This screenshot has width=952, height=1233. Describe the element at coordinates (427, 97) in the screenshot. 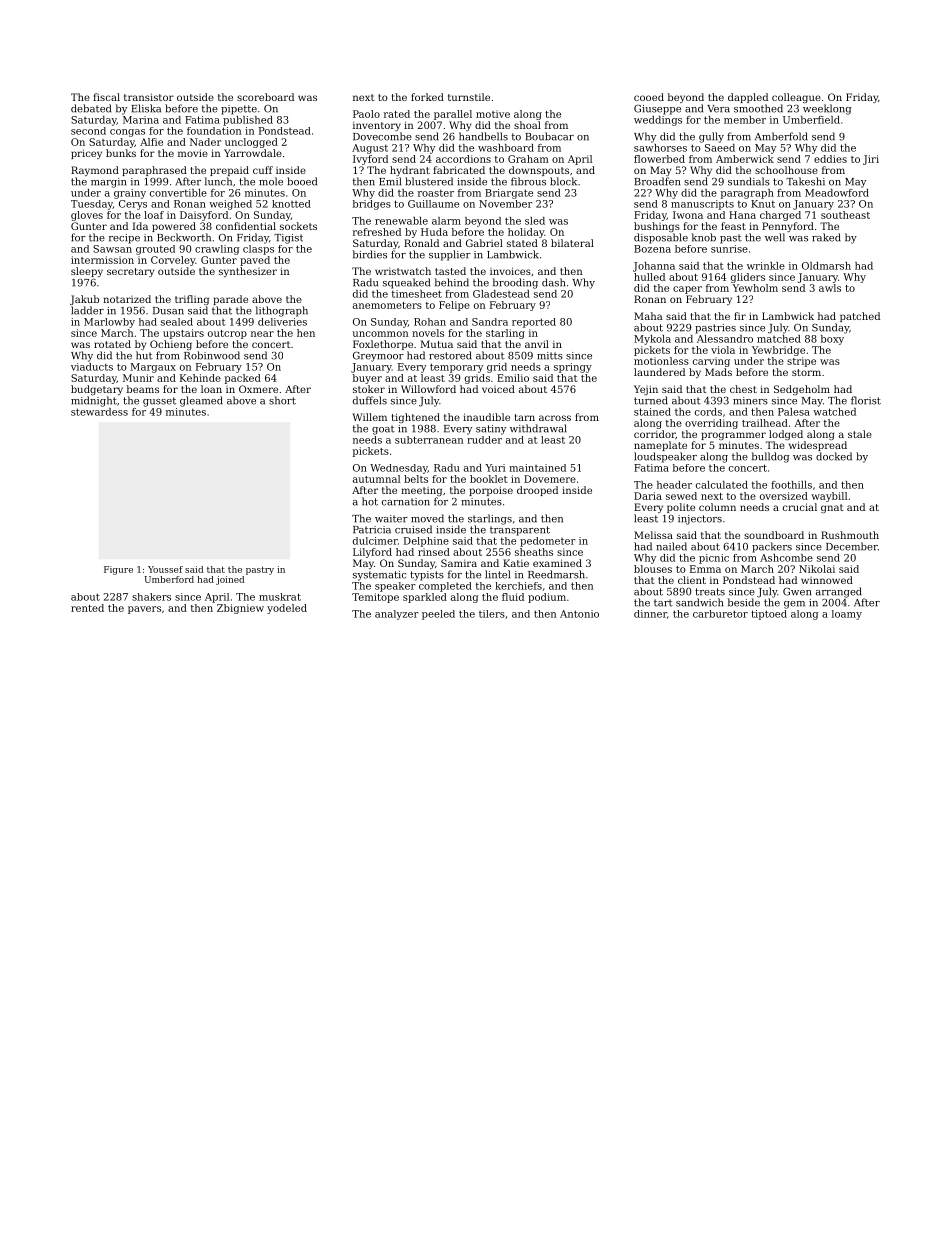

I see `forked` at that location.
